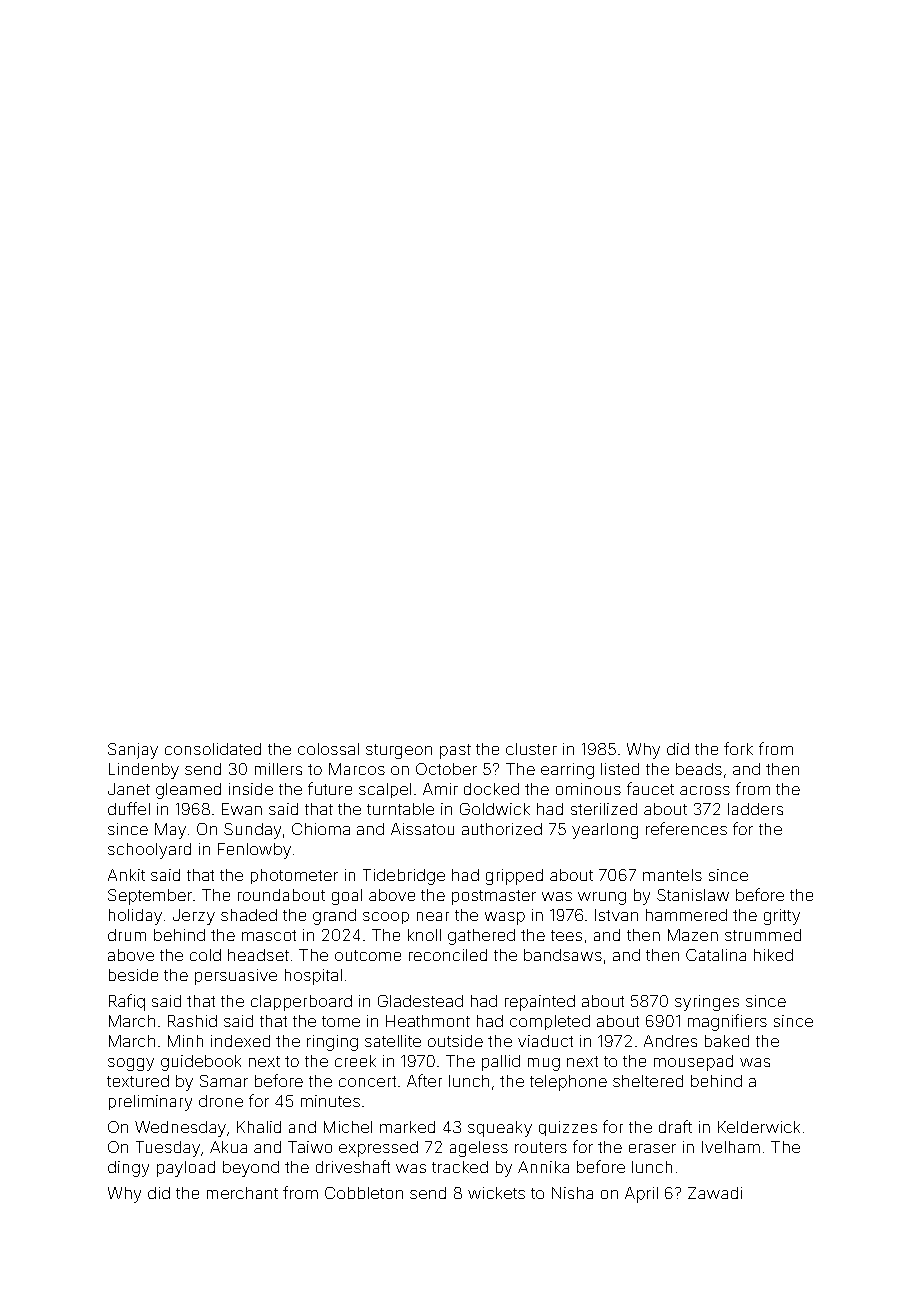 This screenshot has height=1308, width=924. Describe the element at coordinates (186, 1169) in the screenshot. I see `payload` at that location.
